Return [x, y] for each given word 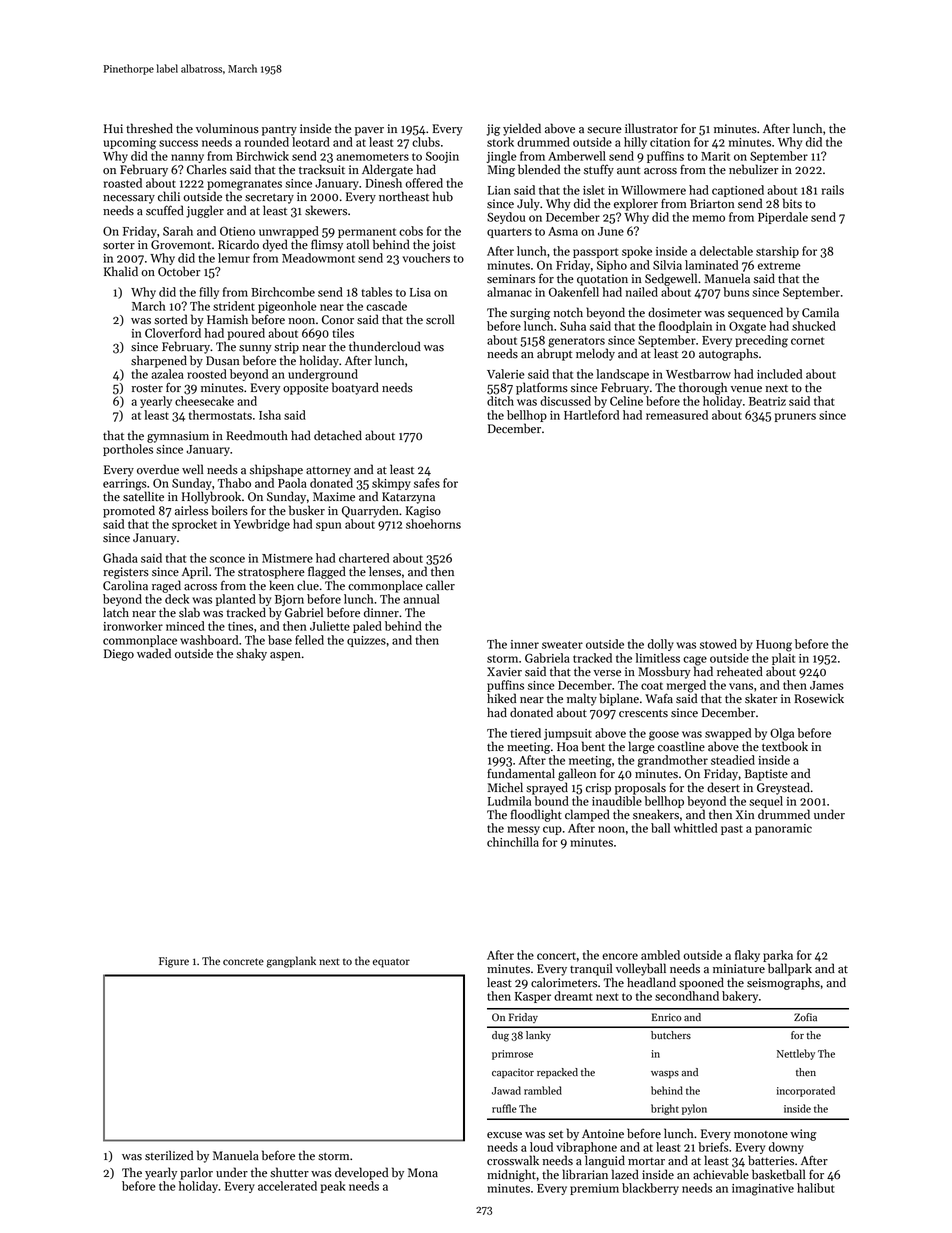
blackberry [650, 1189]
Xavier [504, 672]
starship [777, 252]
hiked [501, 698]
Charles [207, 169]
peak [333, 1187]
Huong [774, 646]
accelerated [287, 1186]
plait [783, 659]
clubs [426, 142]
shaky [251, 654]
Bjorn [289, 600]
